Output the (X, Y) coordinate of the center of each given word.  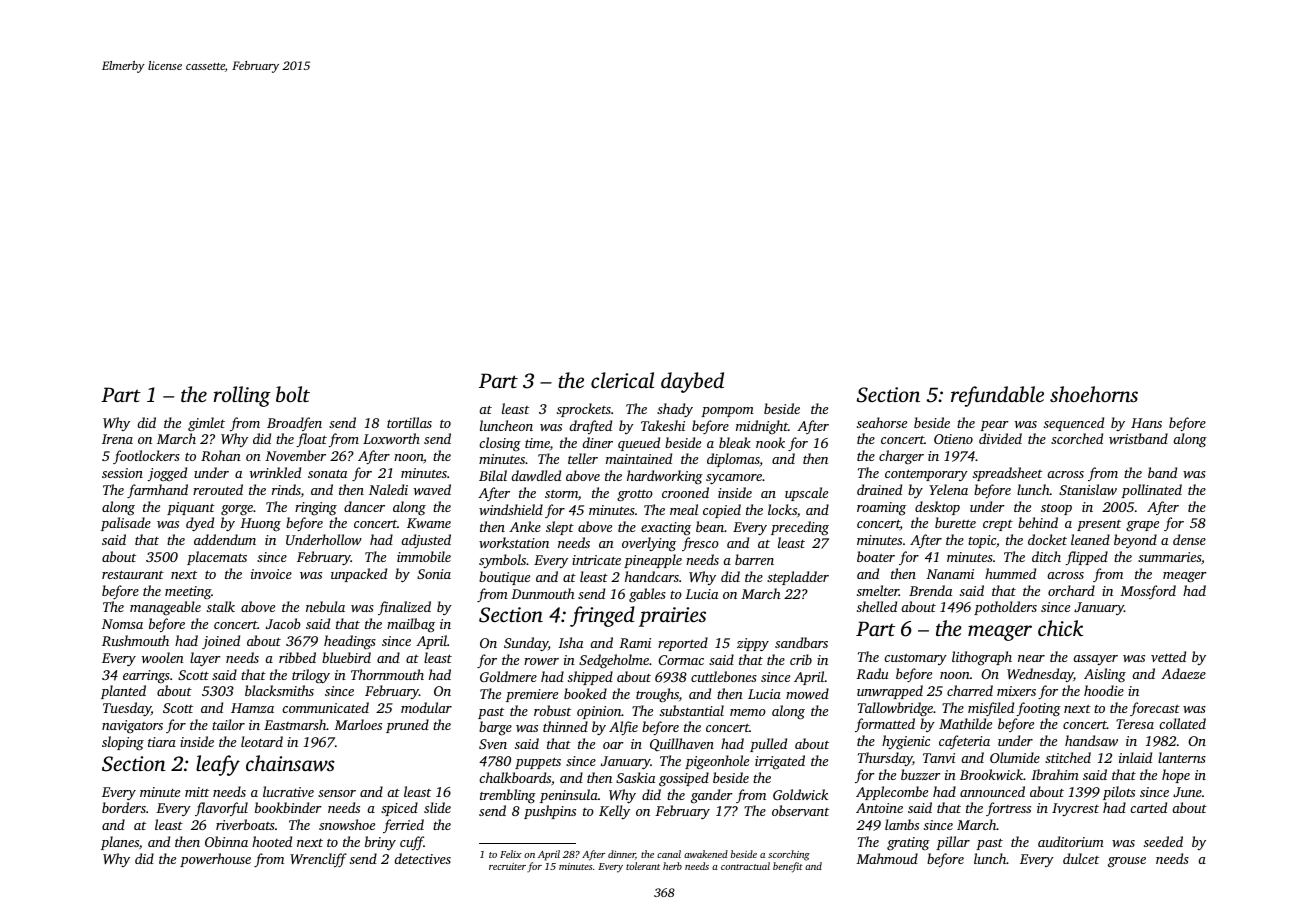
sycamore (734, 479)
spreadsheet (1007, 474)
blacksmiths (279, 690)
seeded (1163, 841)
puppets (538, 763)
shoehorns (1094, 394)
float (311, 440)
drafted (590, 427)
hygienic (906, 742)
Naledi (388, 489)
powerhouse (215, 860)
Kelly (614, 812)
